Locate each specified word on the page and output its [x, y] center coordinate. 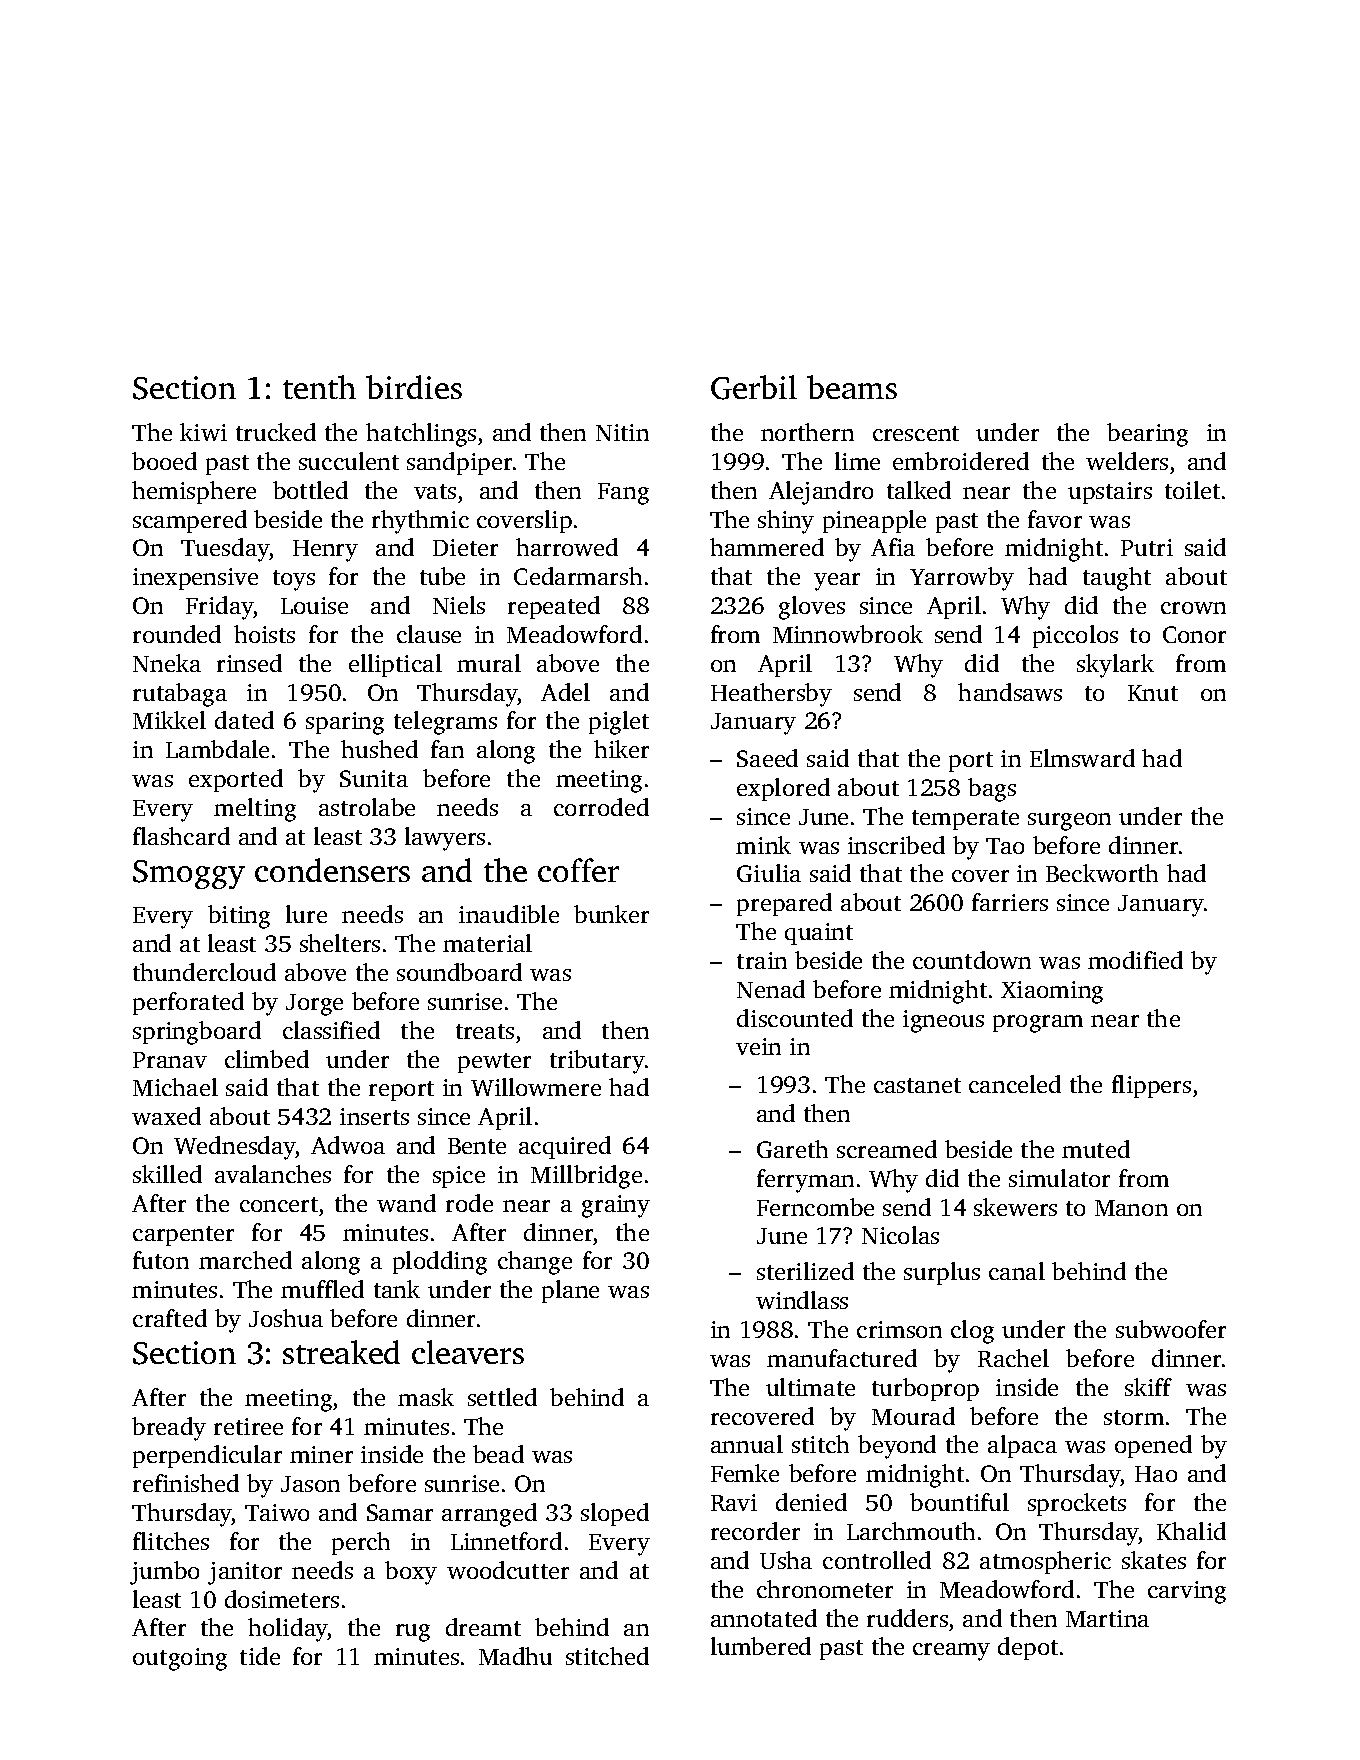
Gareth [792, 1149]
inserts [374, 1116]
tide [260, 1656]
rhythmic [420, 522]
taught [1117, 579]
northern [807, 432]
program [1038, 1024]
